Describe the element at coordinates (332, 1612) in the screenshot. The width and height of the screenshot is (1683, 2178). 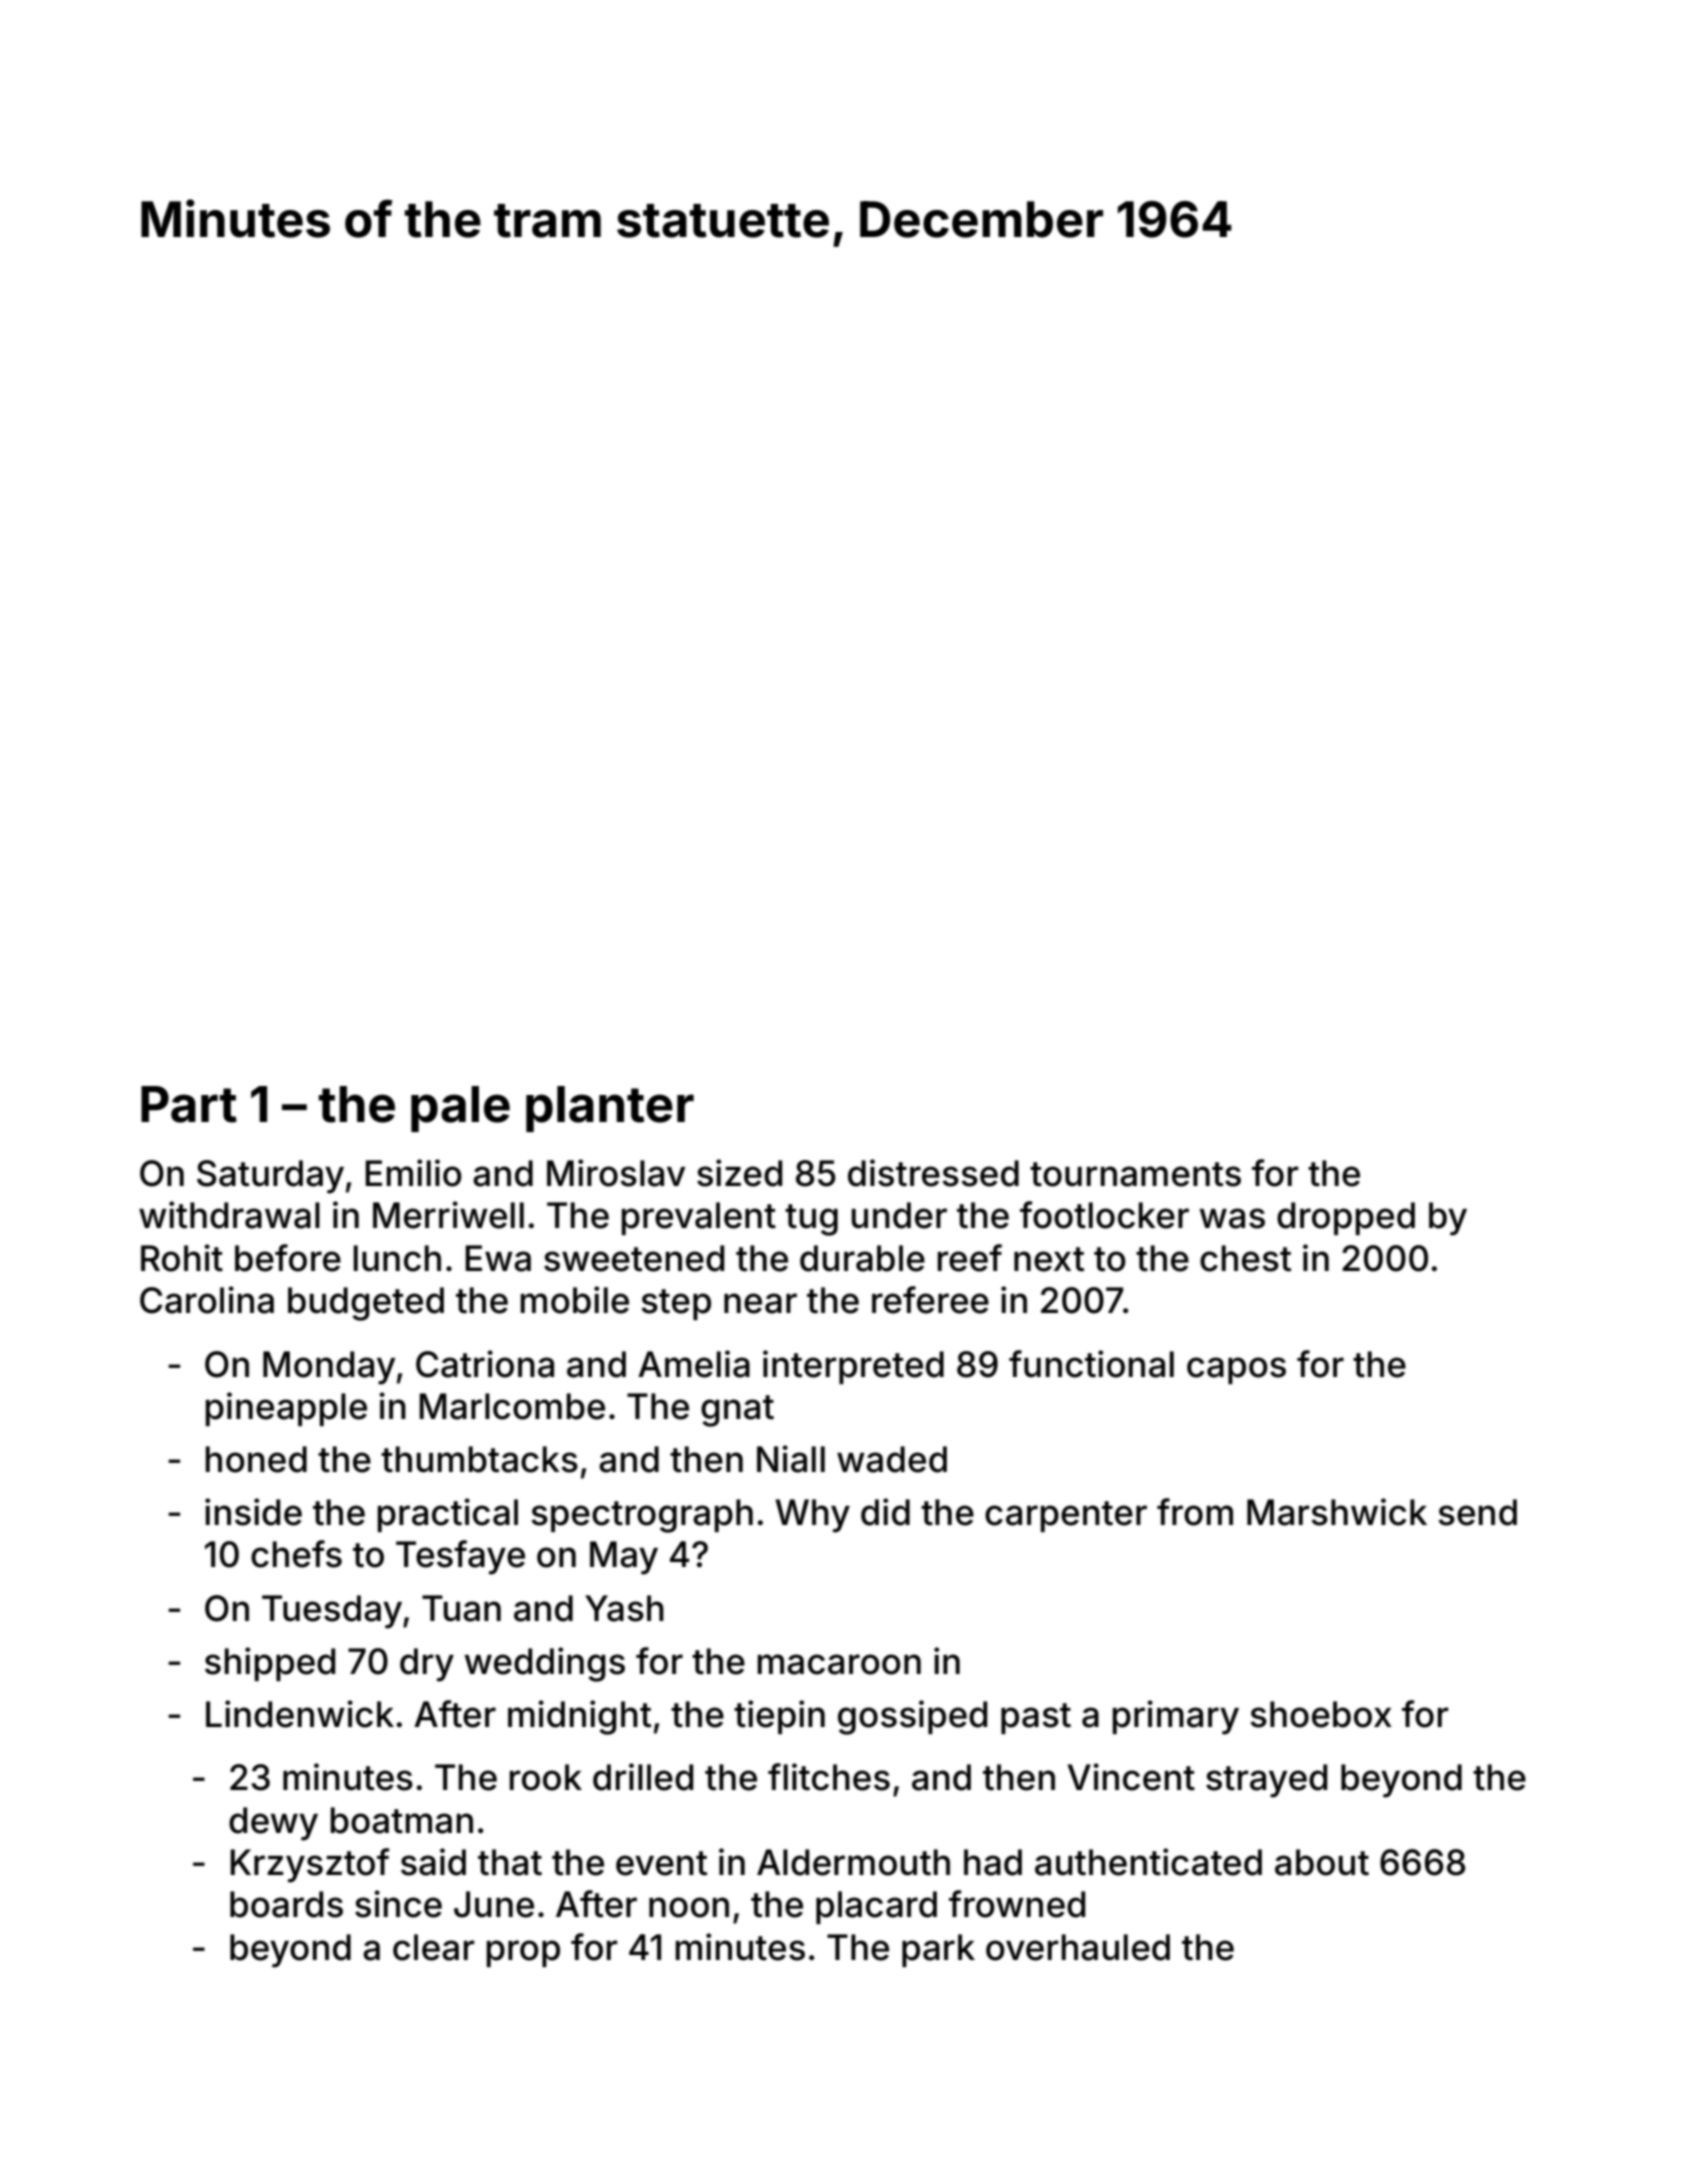
I see `Tuesday` at that location.
